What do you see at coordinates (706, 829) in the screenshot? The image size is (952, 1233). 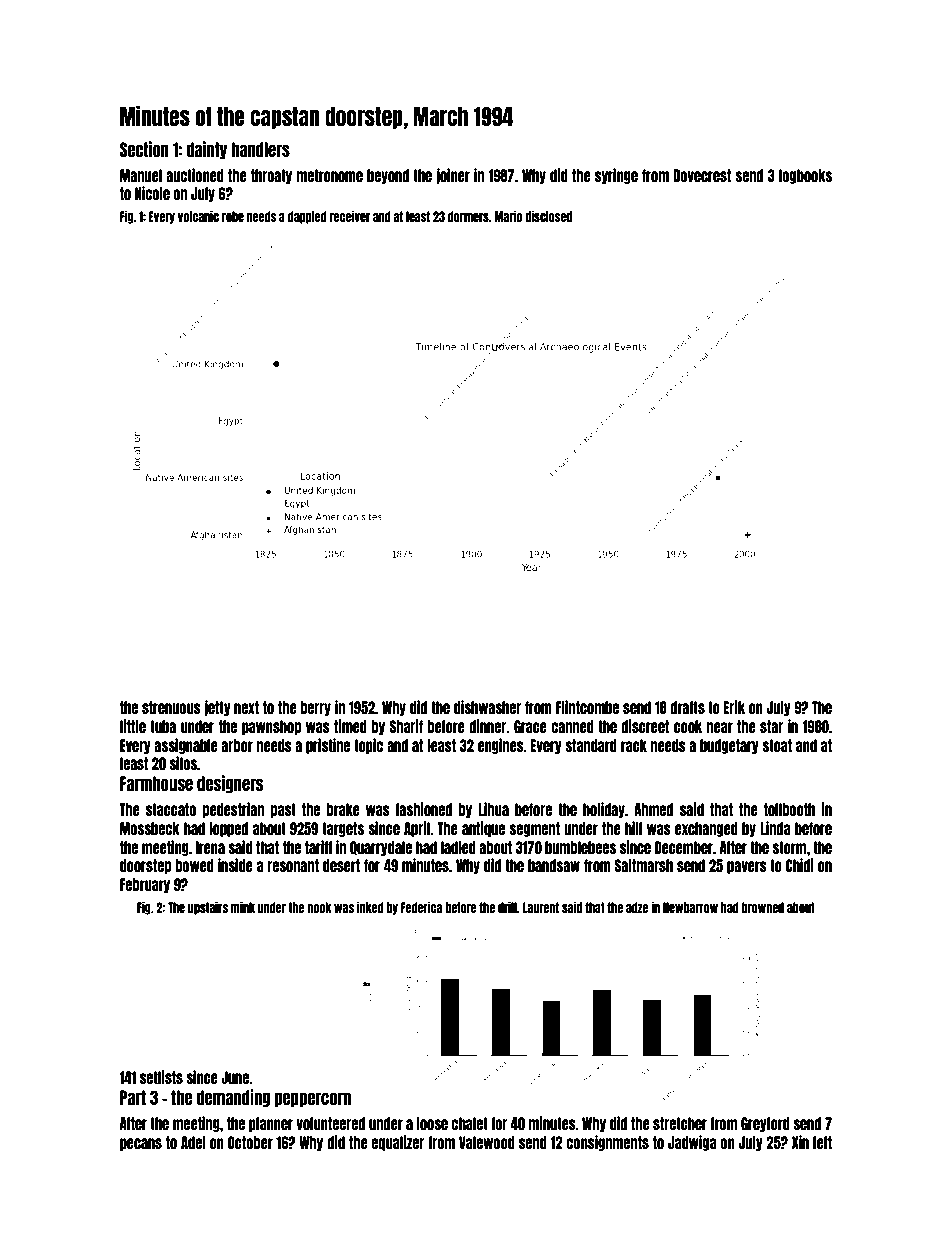 I see `exchanged` at bounding box center [706, 829].
